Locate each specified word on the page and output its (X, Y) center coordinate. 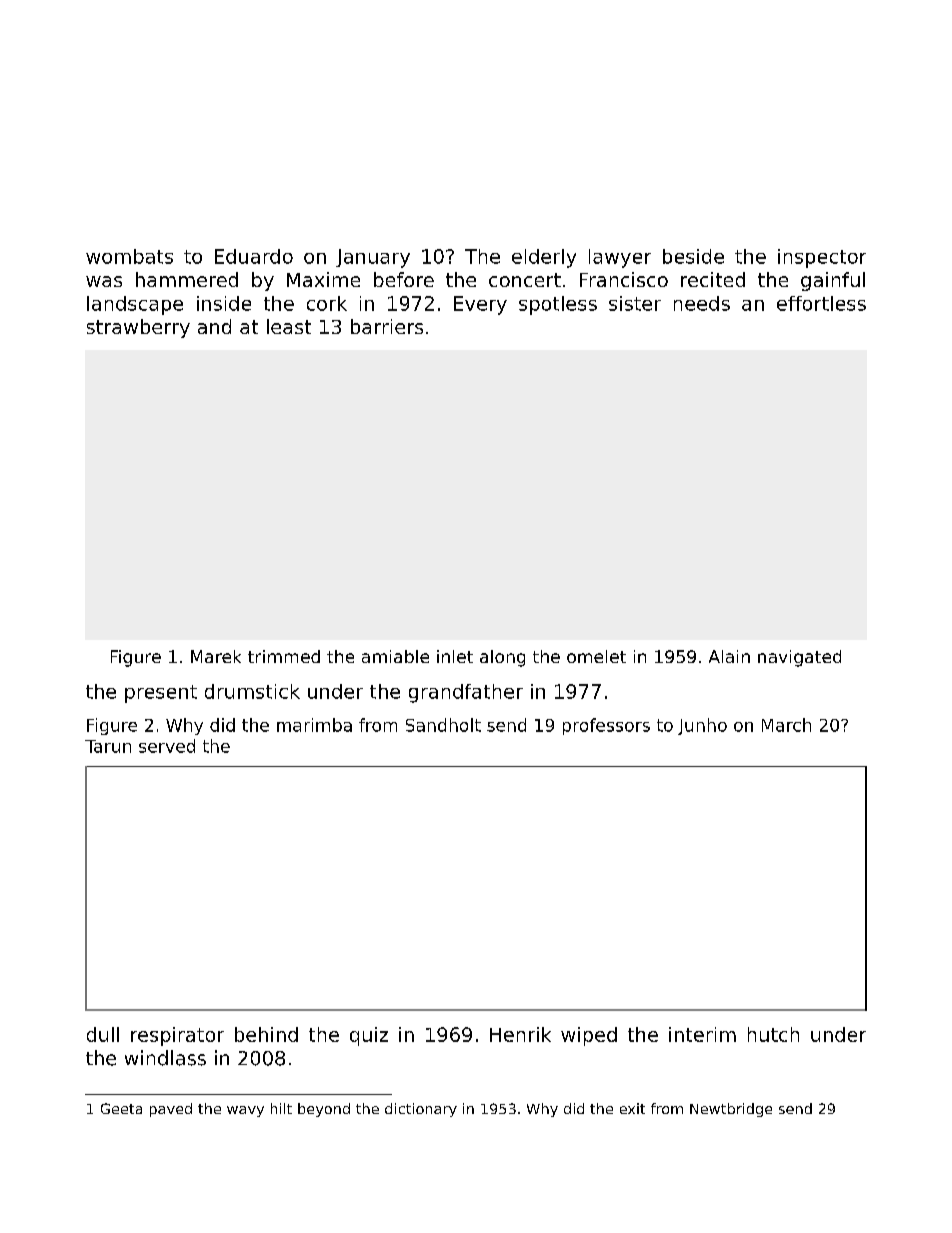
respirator (177, 1036)
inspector (822, 258)
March (786, 725)
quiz (369, 1036)
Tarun (108, 746)
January (373, 258)
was (104, 281)
